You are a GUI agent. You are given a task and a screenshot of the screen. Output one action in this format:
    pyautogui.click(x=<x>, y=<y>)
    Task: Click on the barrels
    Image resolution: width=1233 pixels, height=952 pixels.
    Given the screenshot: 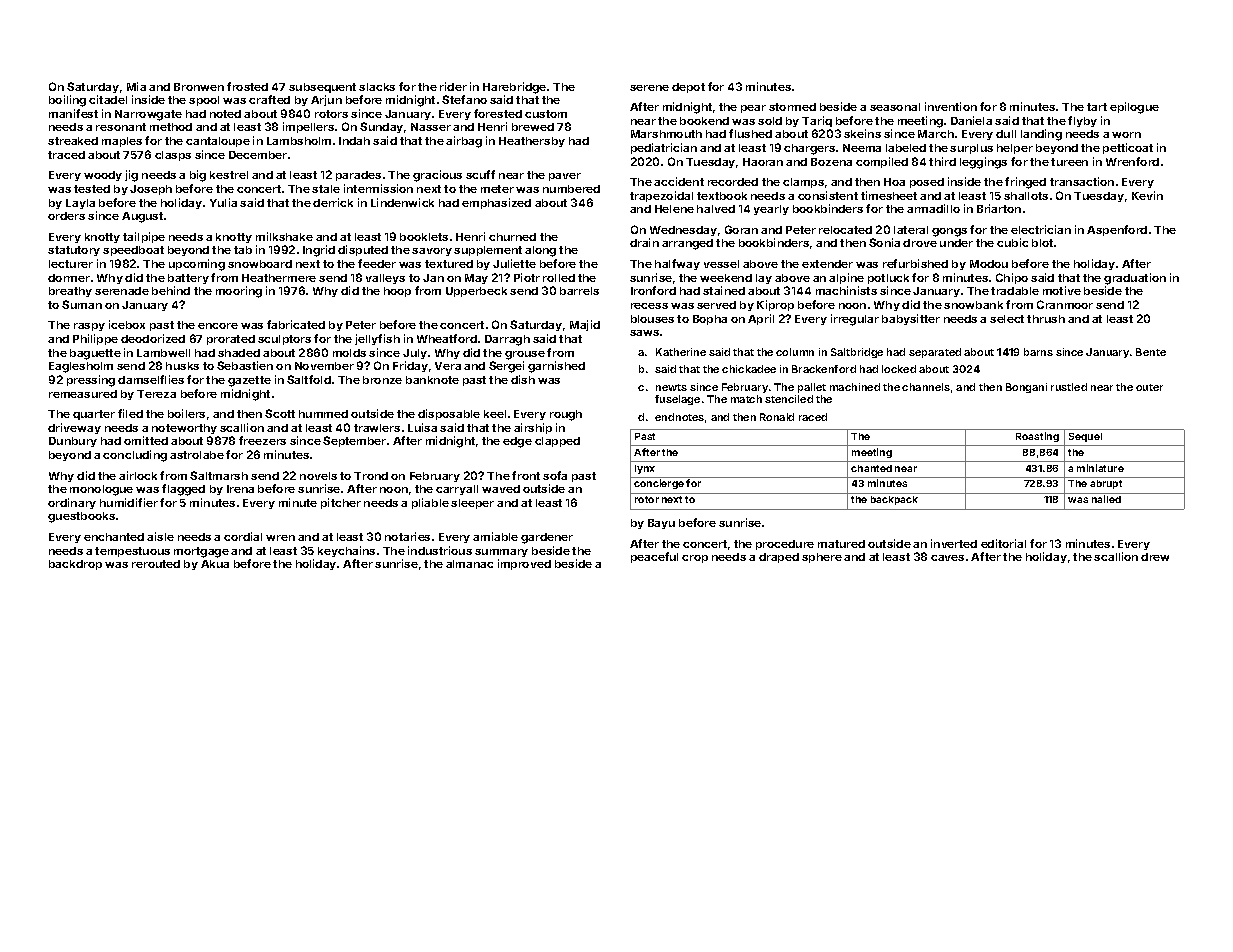 What is the action you would take?
    pyautogui.click(x=579, y=291)
